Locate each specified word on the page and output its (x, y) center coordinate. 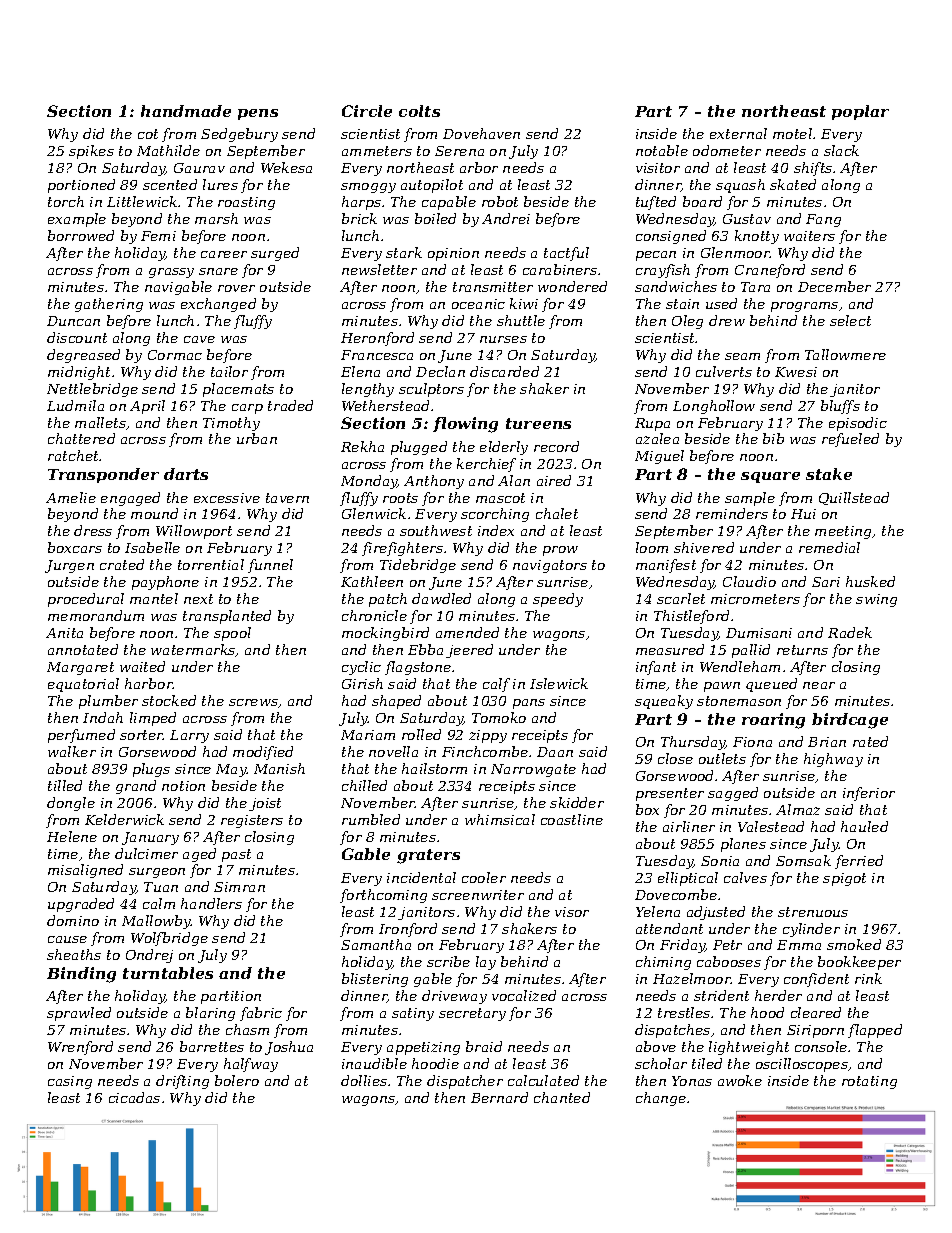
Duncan (73, 321)
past (236, 855)
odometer (727, 150)
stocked (169, 700)
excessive (227, 498)
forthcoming (383, 896)
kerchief (486, 465)
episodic (858, 424)
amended (467, 632)
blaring (210, 1014)
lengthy (368, 390)
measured (670, 649)
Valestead (771, 826)
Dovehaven (481, 133)
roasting (246, 203)
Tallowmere (845, 354)
